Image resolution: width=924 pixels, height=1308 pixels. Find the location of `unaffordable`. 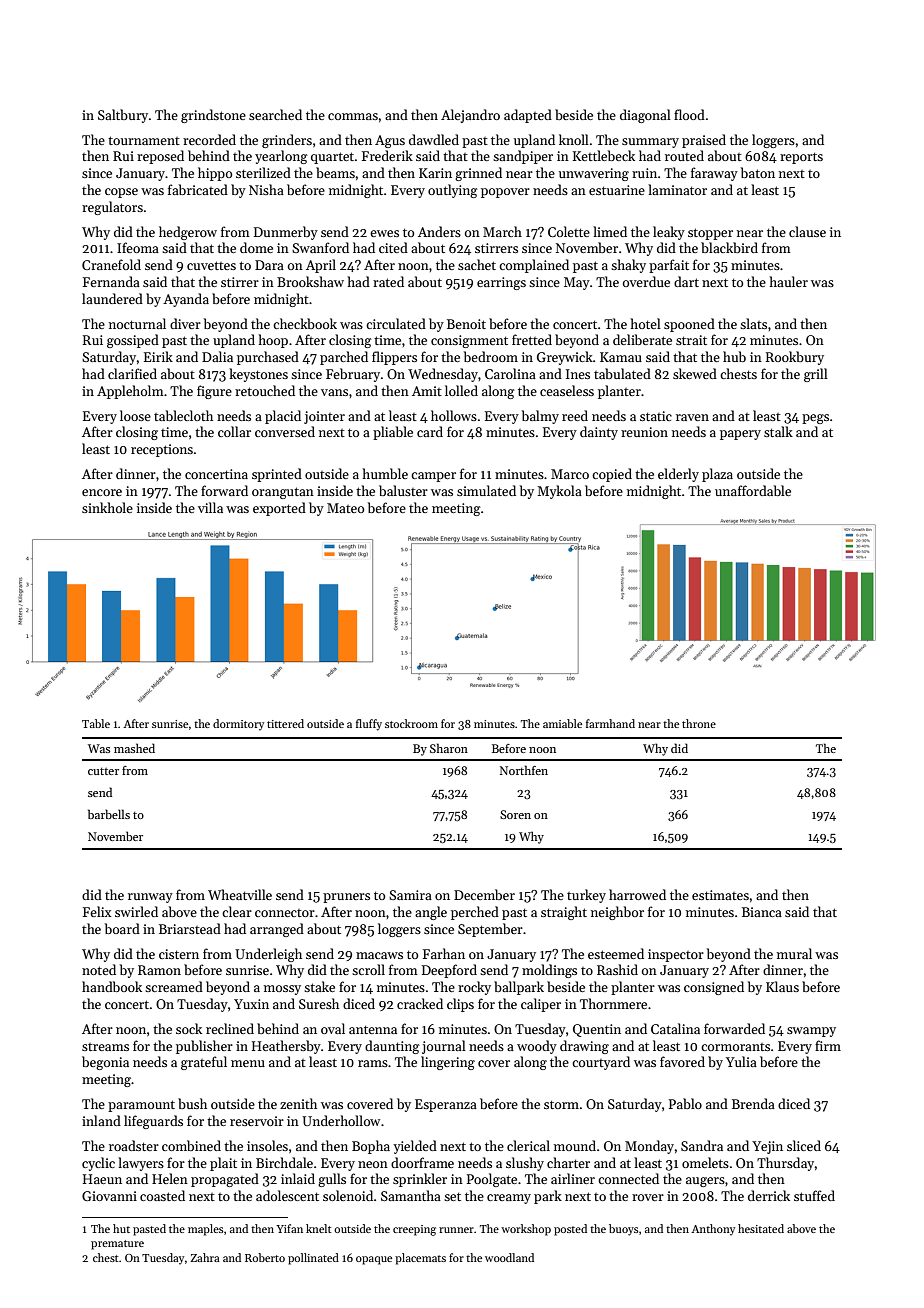

unaffordable is located at coordinates (753, 490).
